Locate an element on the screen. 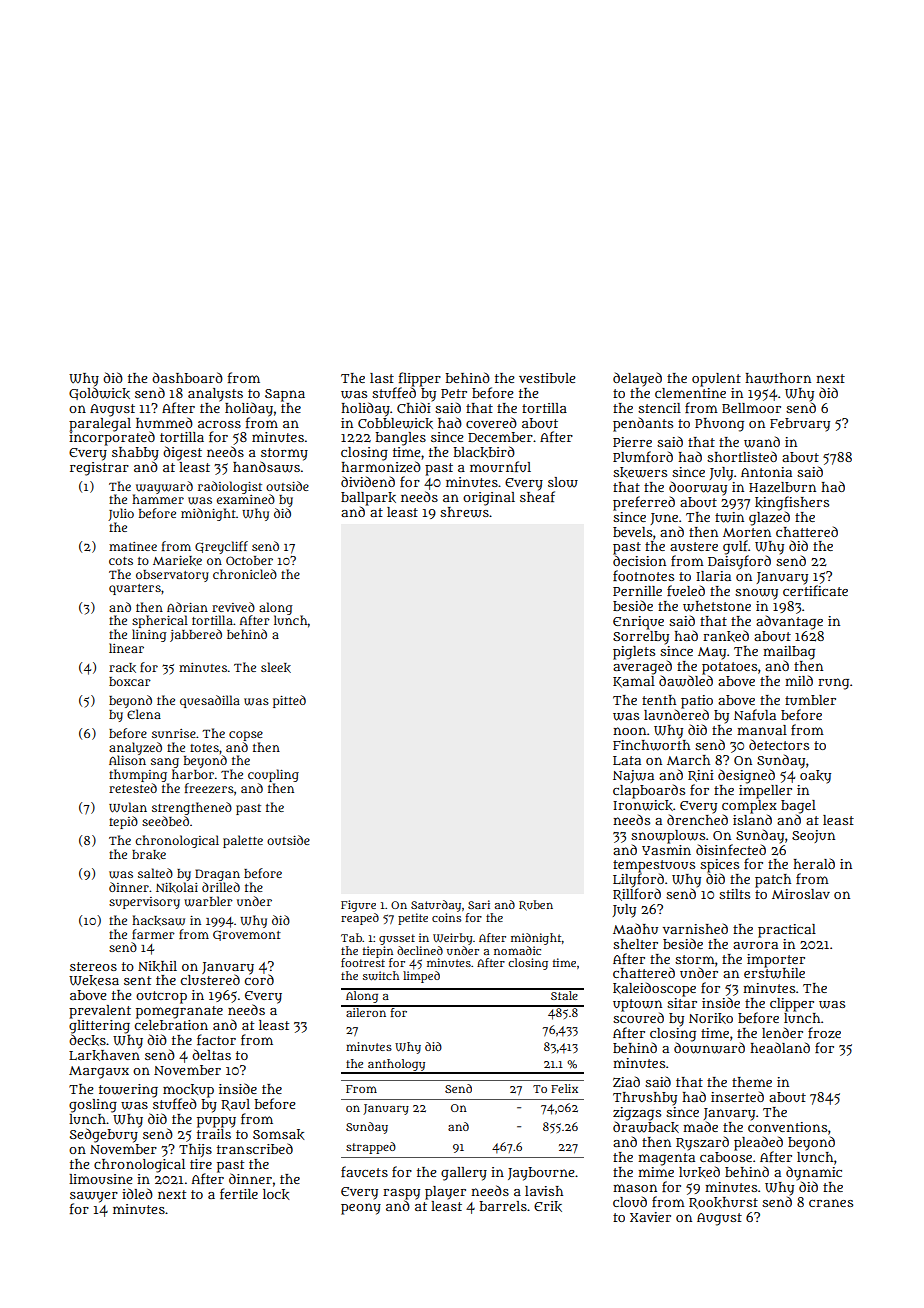  twin is located at coordinates (729, 517).
